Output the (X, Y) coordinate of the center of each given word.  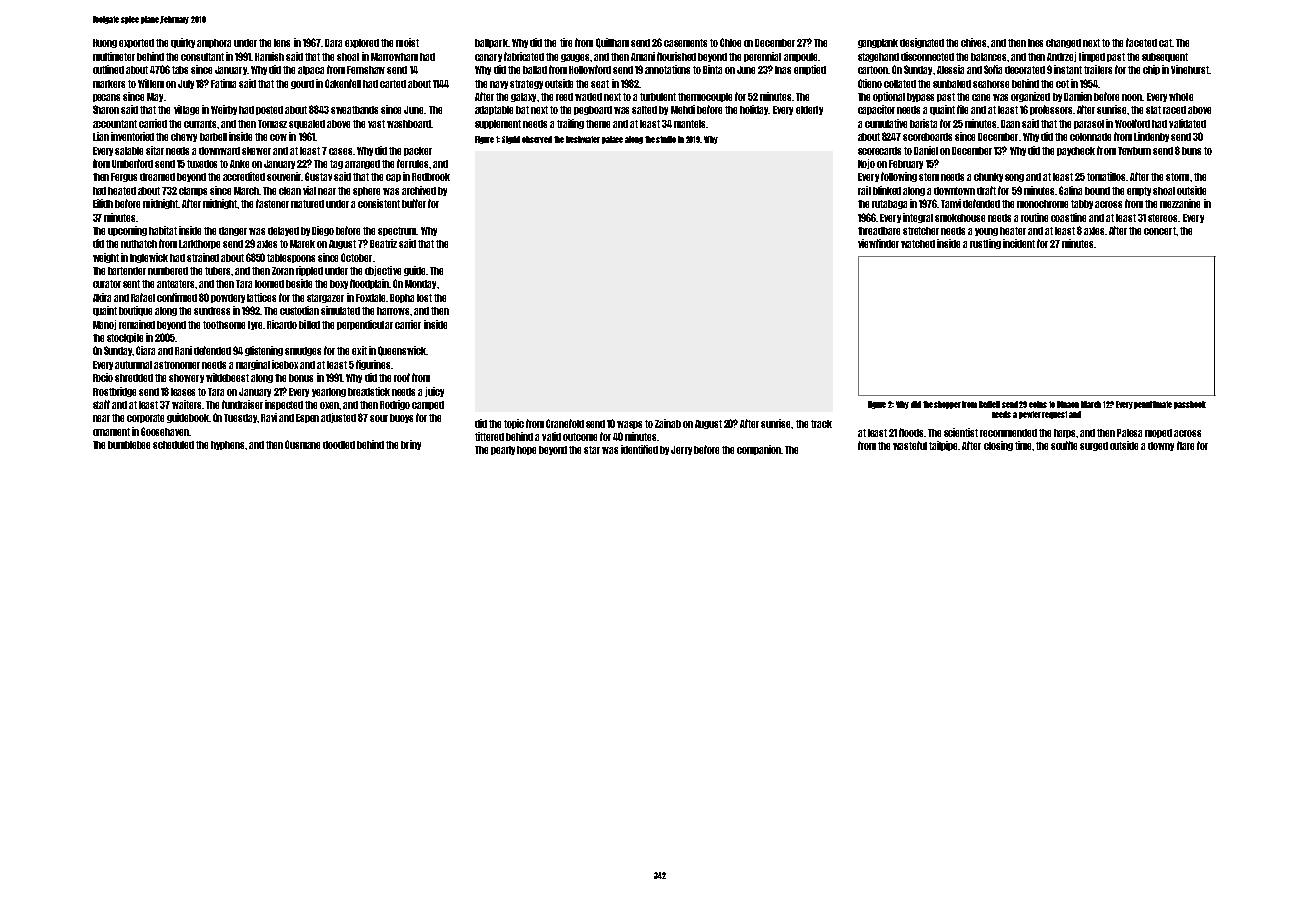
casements (685, 43)
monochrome (1042, 204)
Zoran (283, 271)
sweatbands (354, 110)
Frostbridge (114, 392)
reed (564, 97)
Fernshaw (366, 70)
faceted (1141, 42)
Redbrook (431, 177)
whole (1181, 97)
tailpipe (944, 446)
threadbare (879, 231)
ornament (111, 432)
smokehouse (960, 218)
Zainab (668, 423)
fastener (272, 203)
